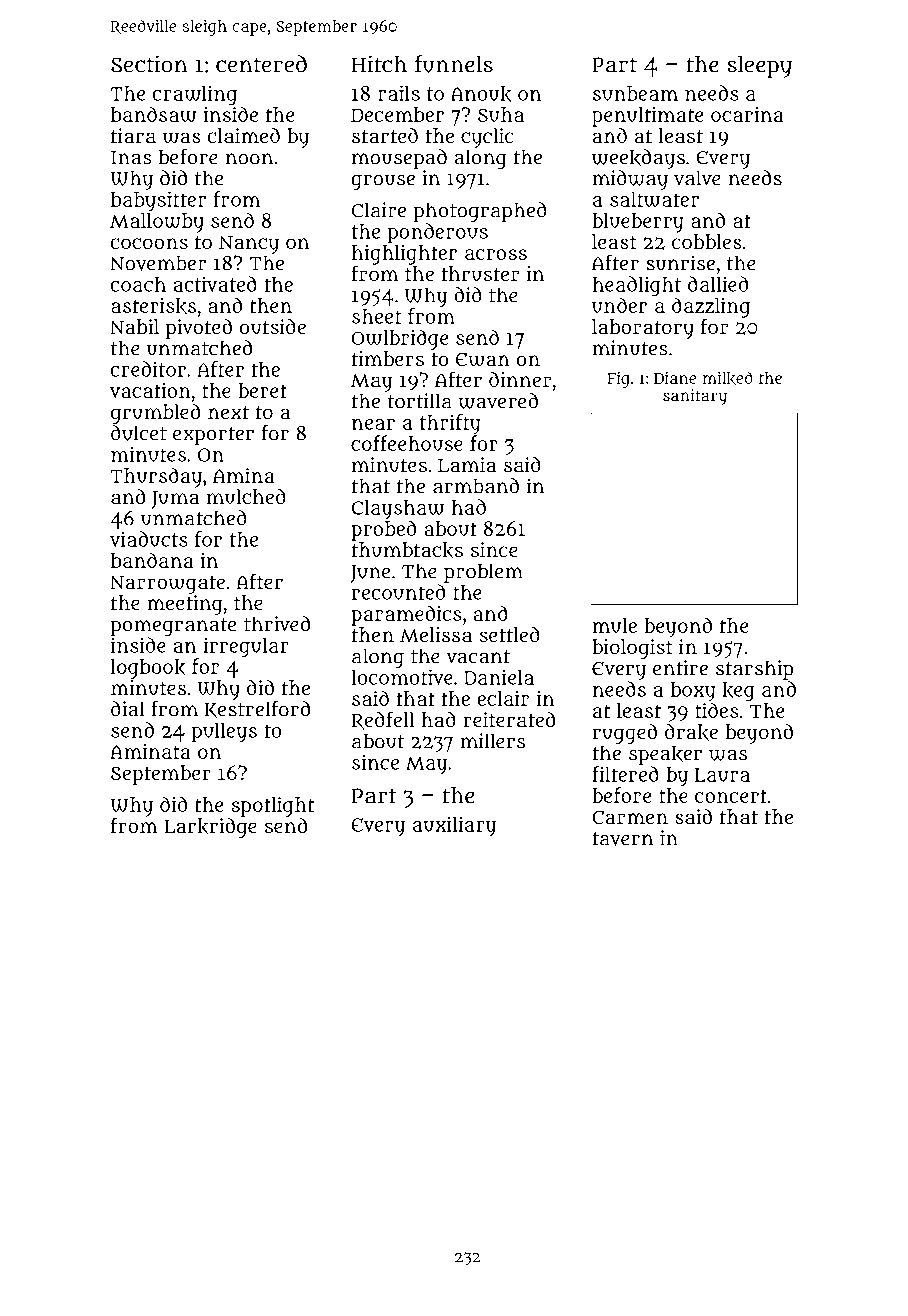  What do you see at coordinates (148, 369) in the screenshot?
I see `creditor` at bounding box center [148, 369].
